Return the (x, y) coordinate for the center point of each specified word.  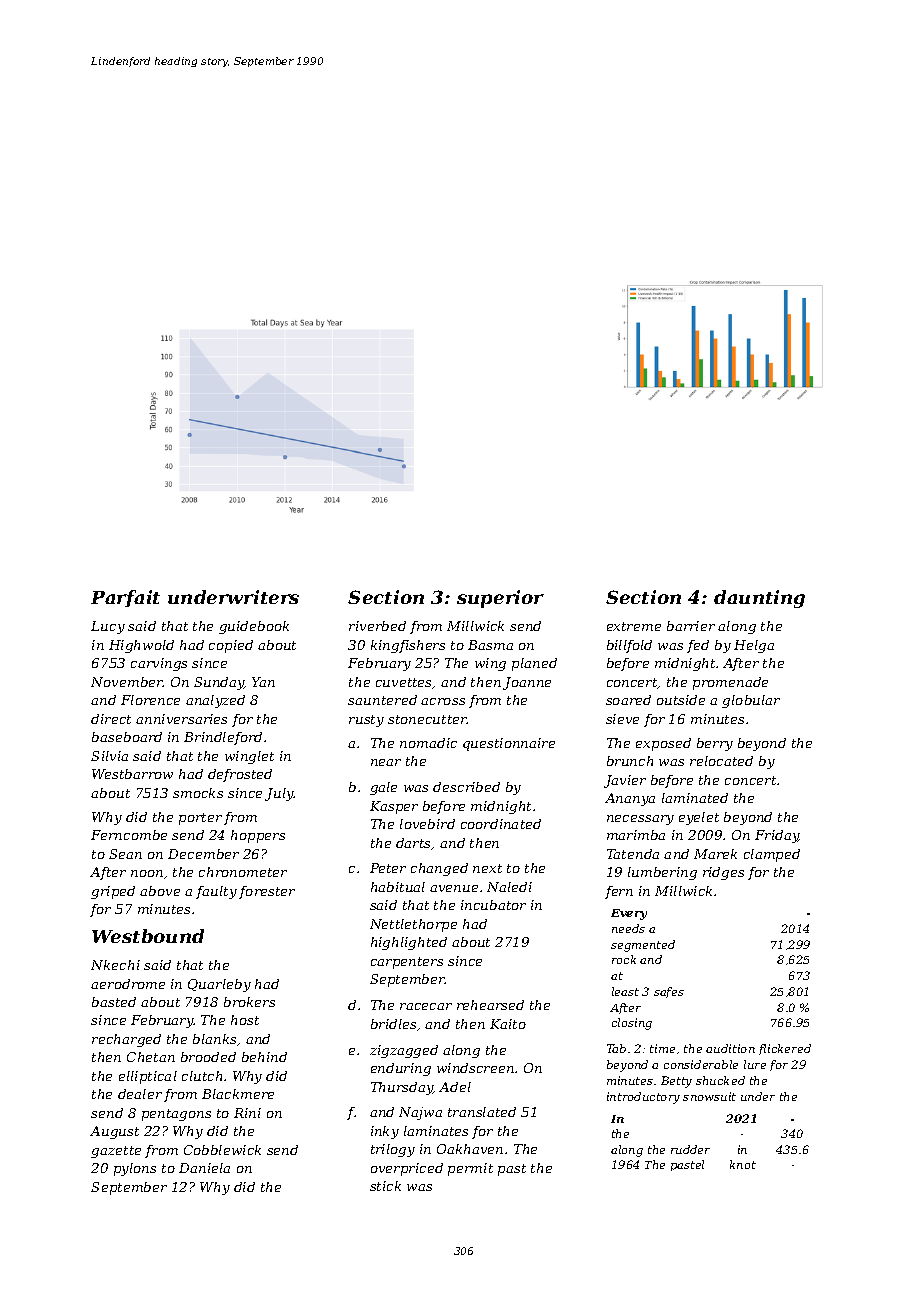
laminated (695, 798)
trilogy (393, 1150)
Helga (754, 646)
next (487, 868)
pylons (135, 1169)
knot (743, 1164)
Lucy (108, 627)
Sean (125, 854)
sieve (622, 719)
